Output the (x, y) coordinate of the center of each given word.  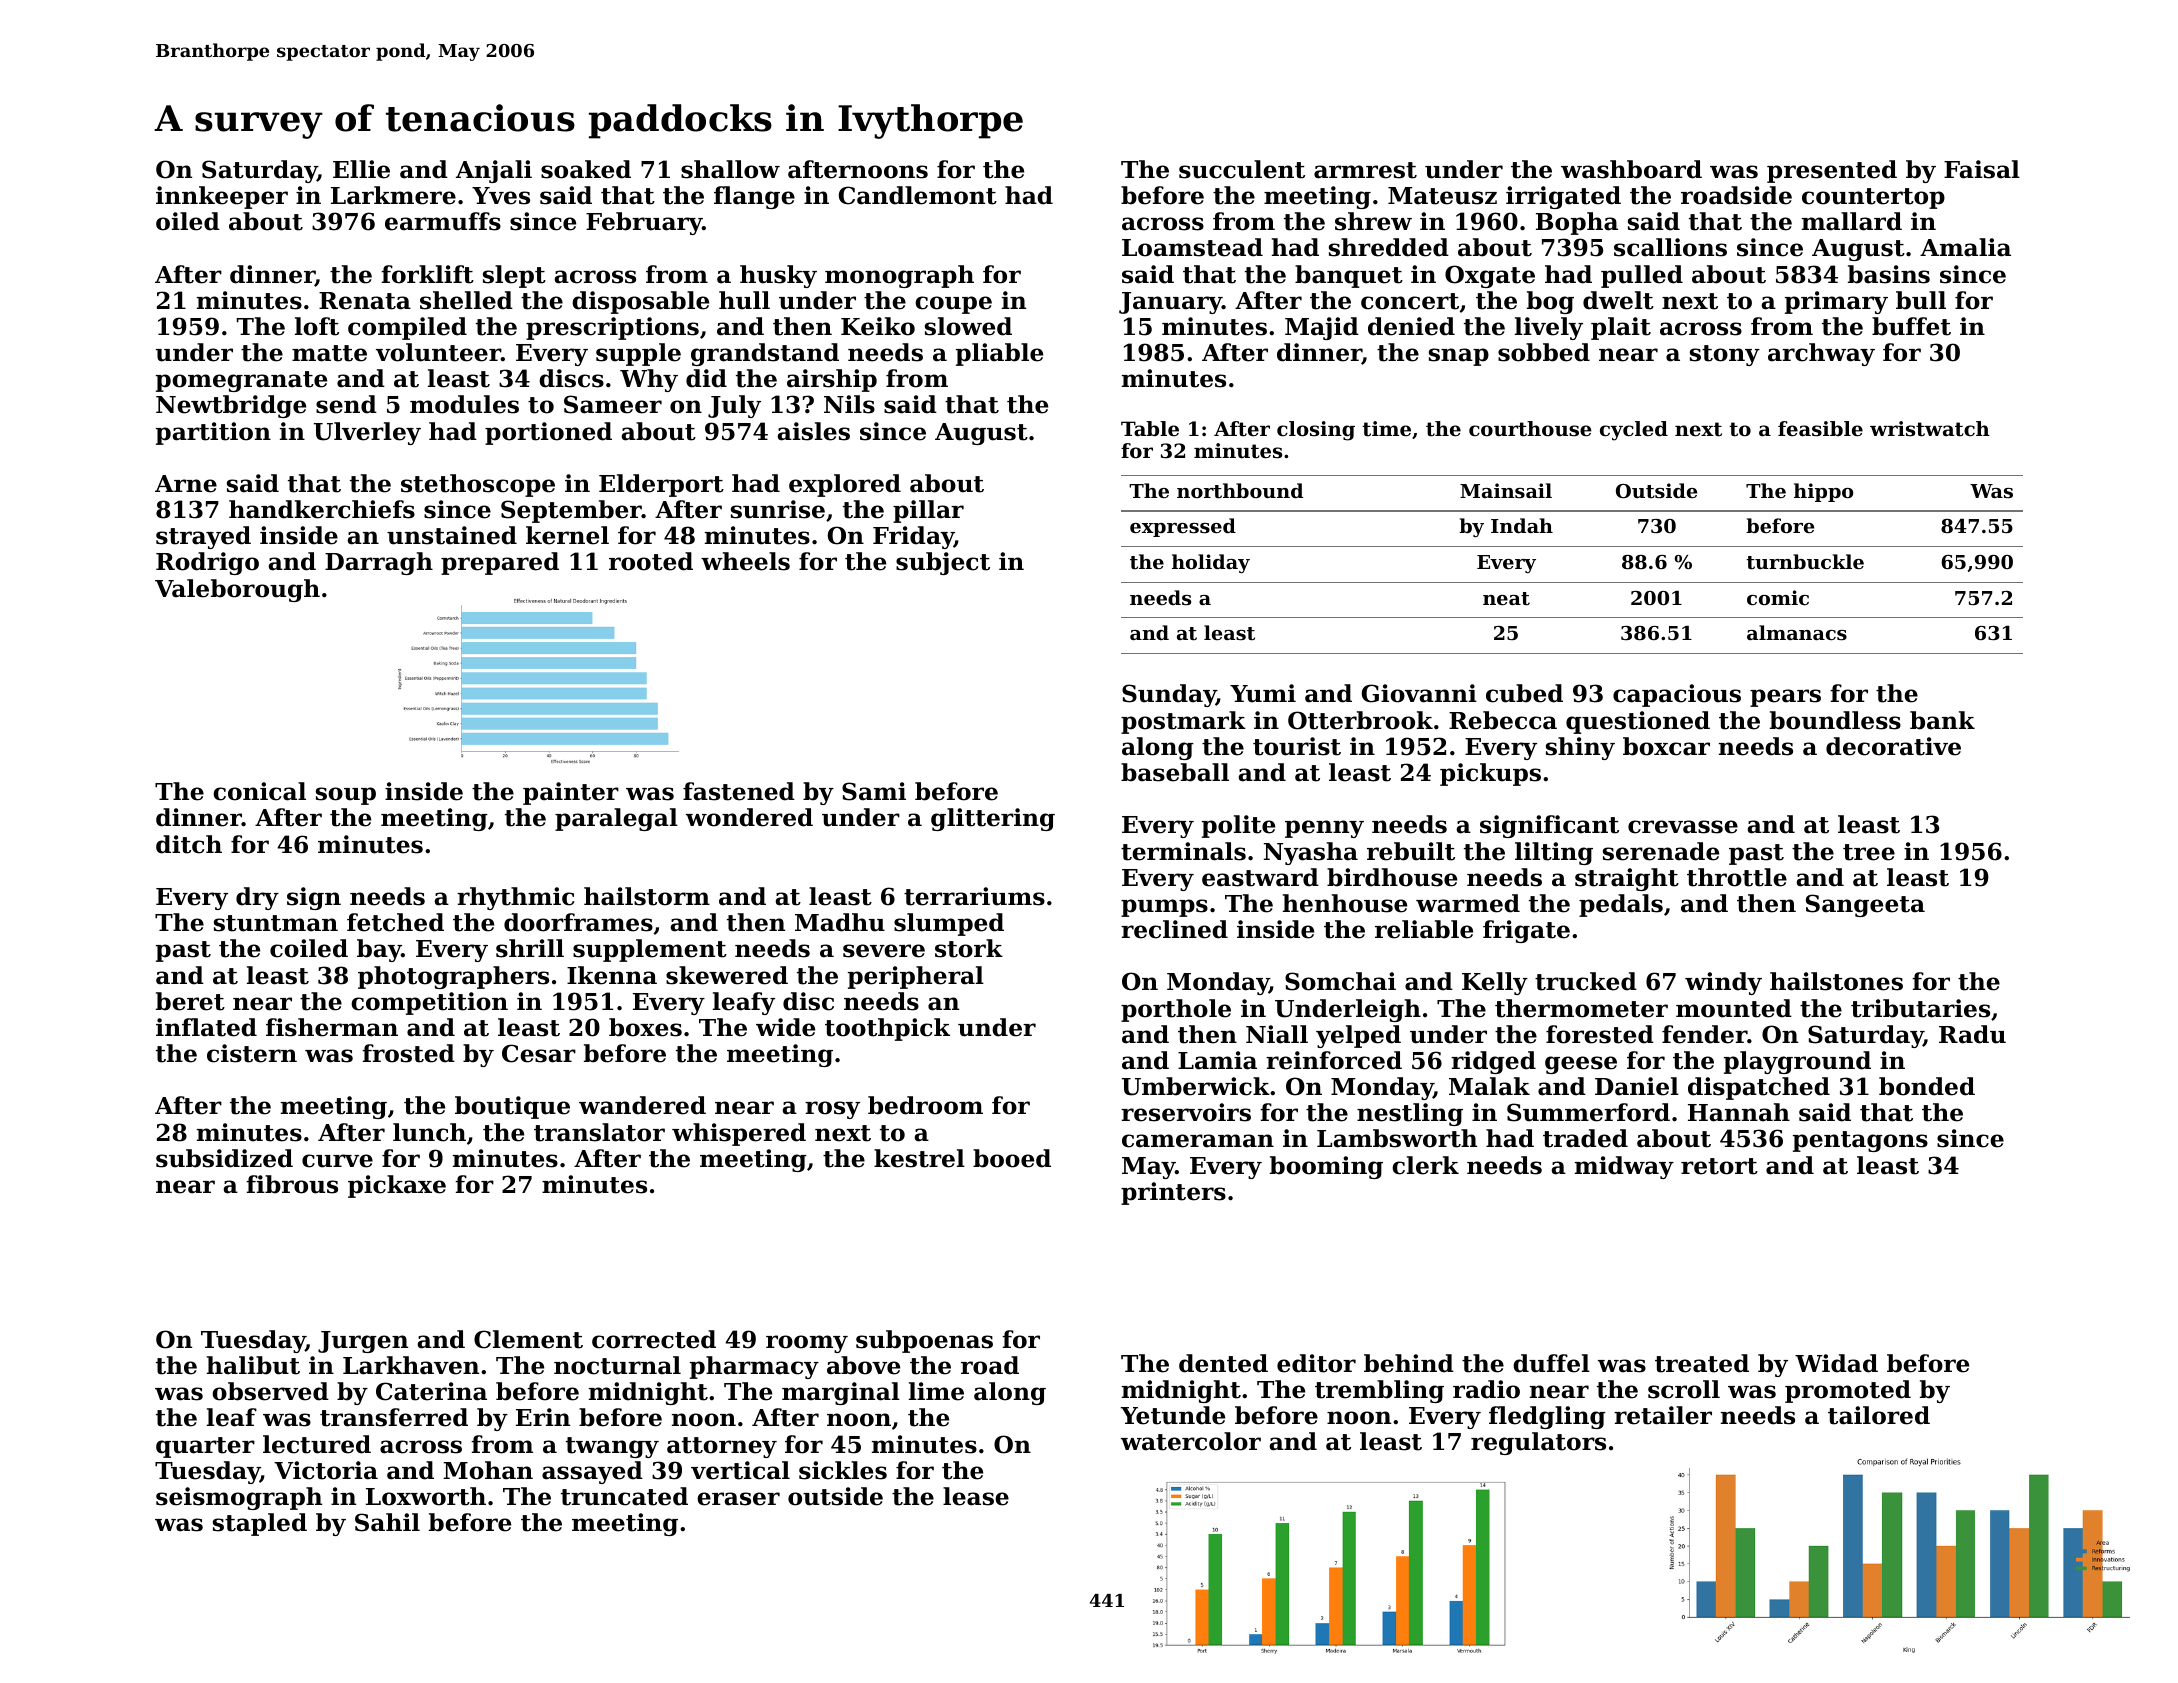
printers (1173, 1193)
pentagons (1860, 1141)
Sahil (387, 1522)
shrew (1373, 221)
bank (1942, 720)
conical (259, 791)
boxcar (1666, 746)
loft (317, 326)
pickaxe (397, 1186)
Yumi (1263, 693)
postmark (1183, 722)
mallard (1852, 221)
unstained (452, 535)
